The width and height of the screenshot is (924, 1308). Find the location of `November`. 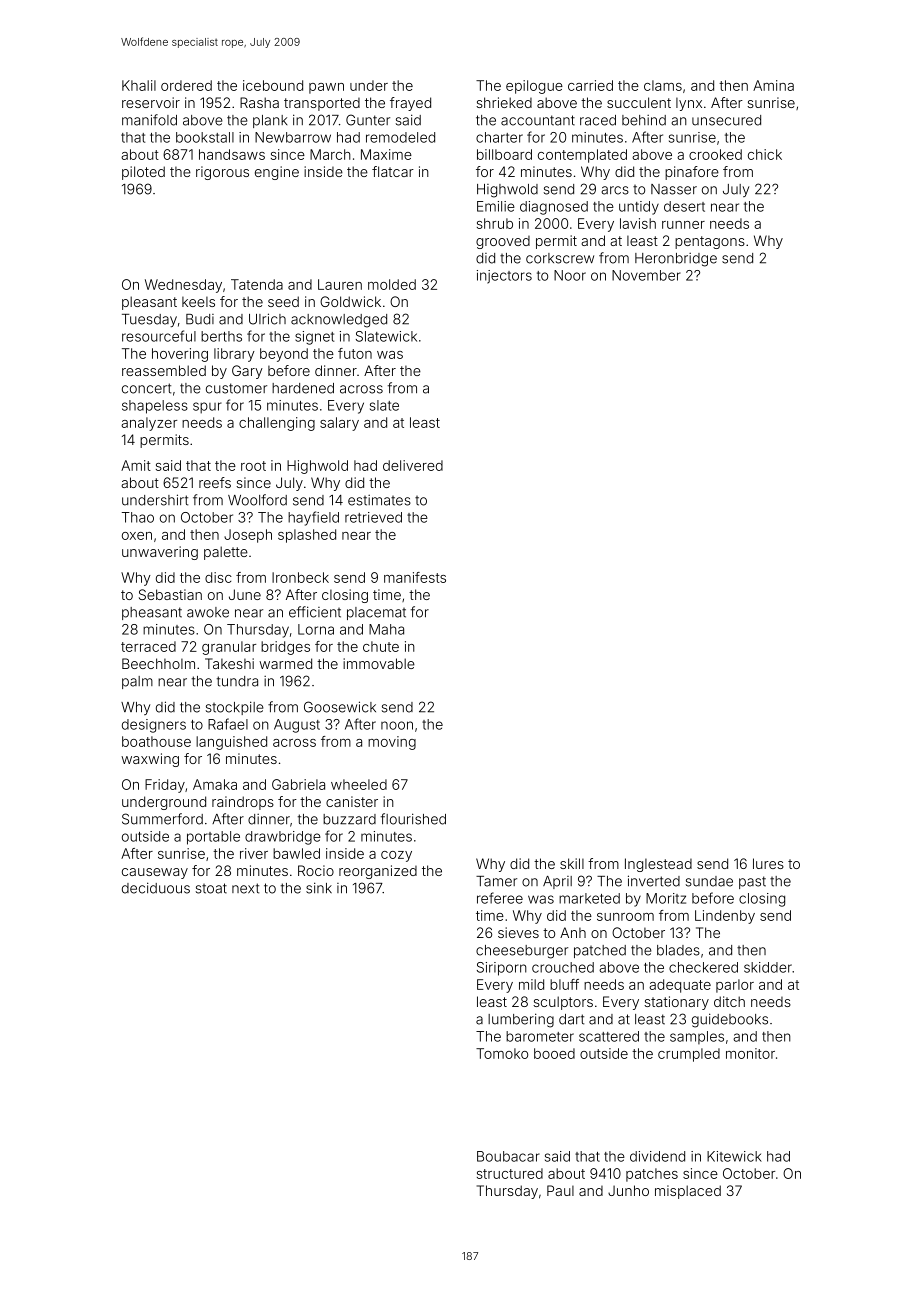

November is located at coordinates (646, 275).
